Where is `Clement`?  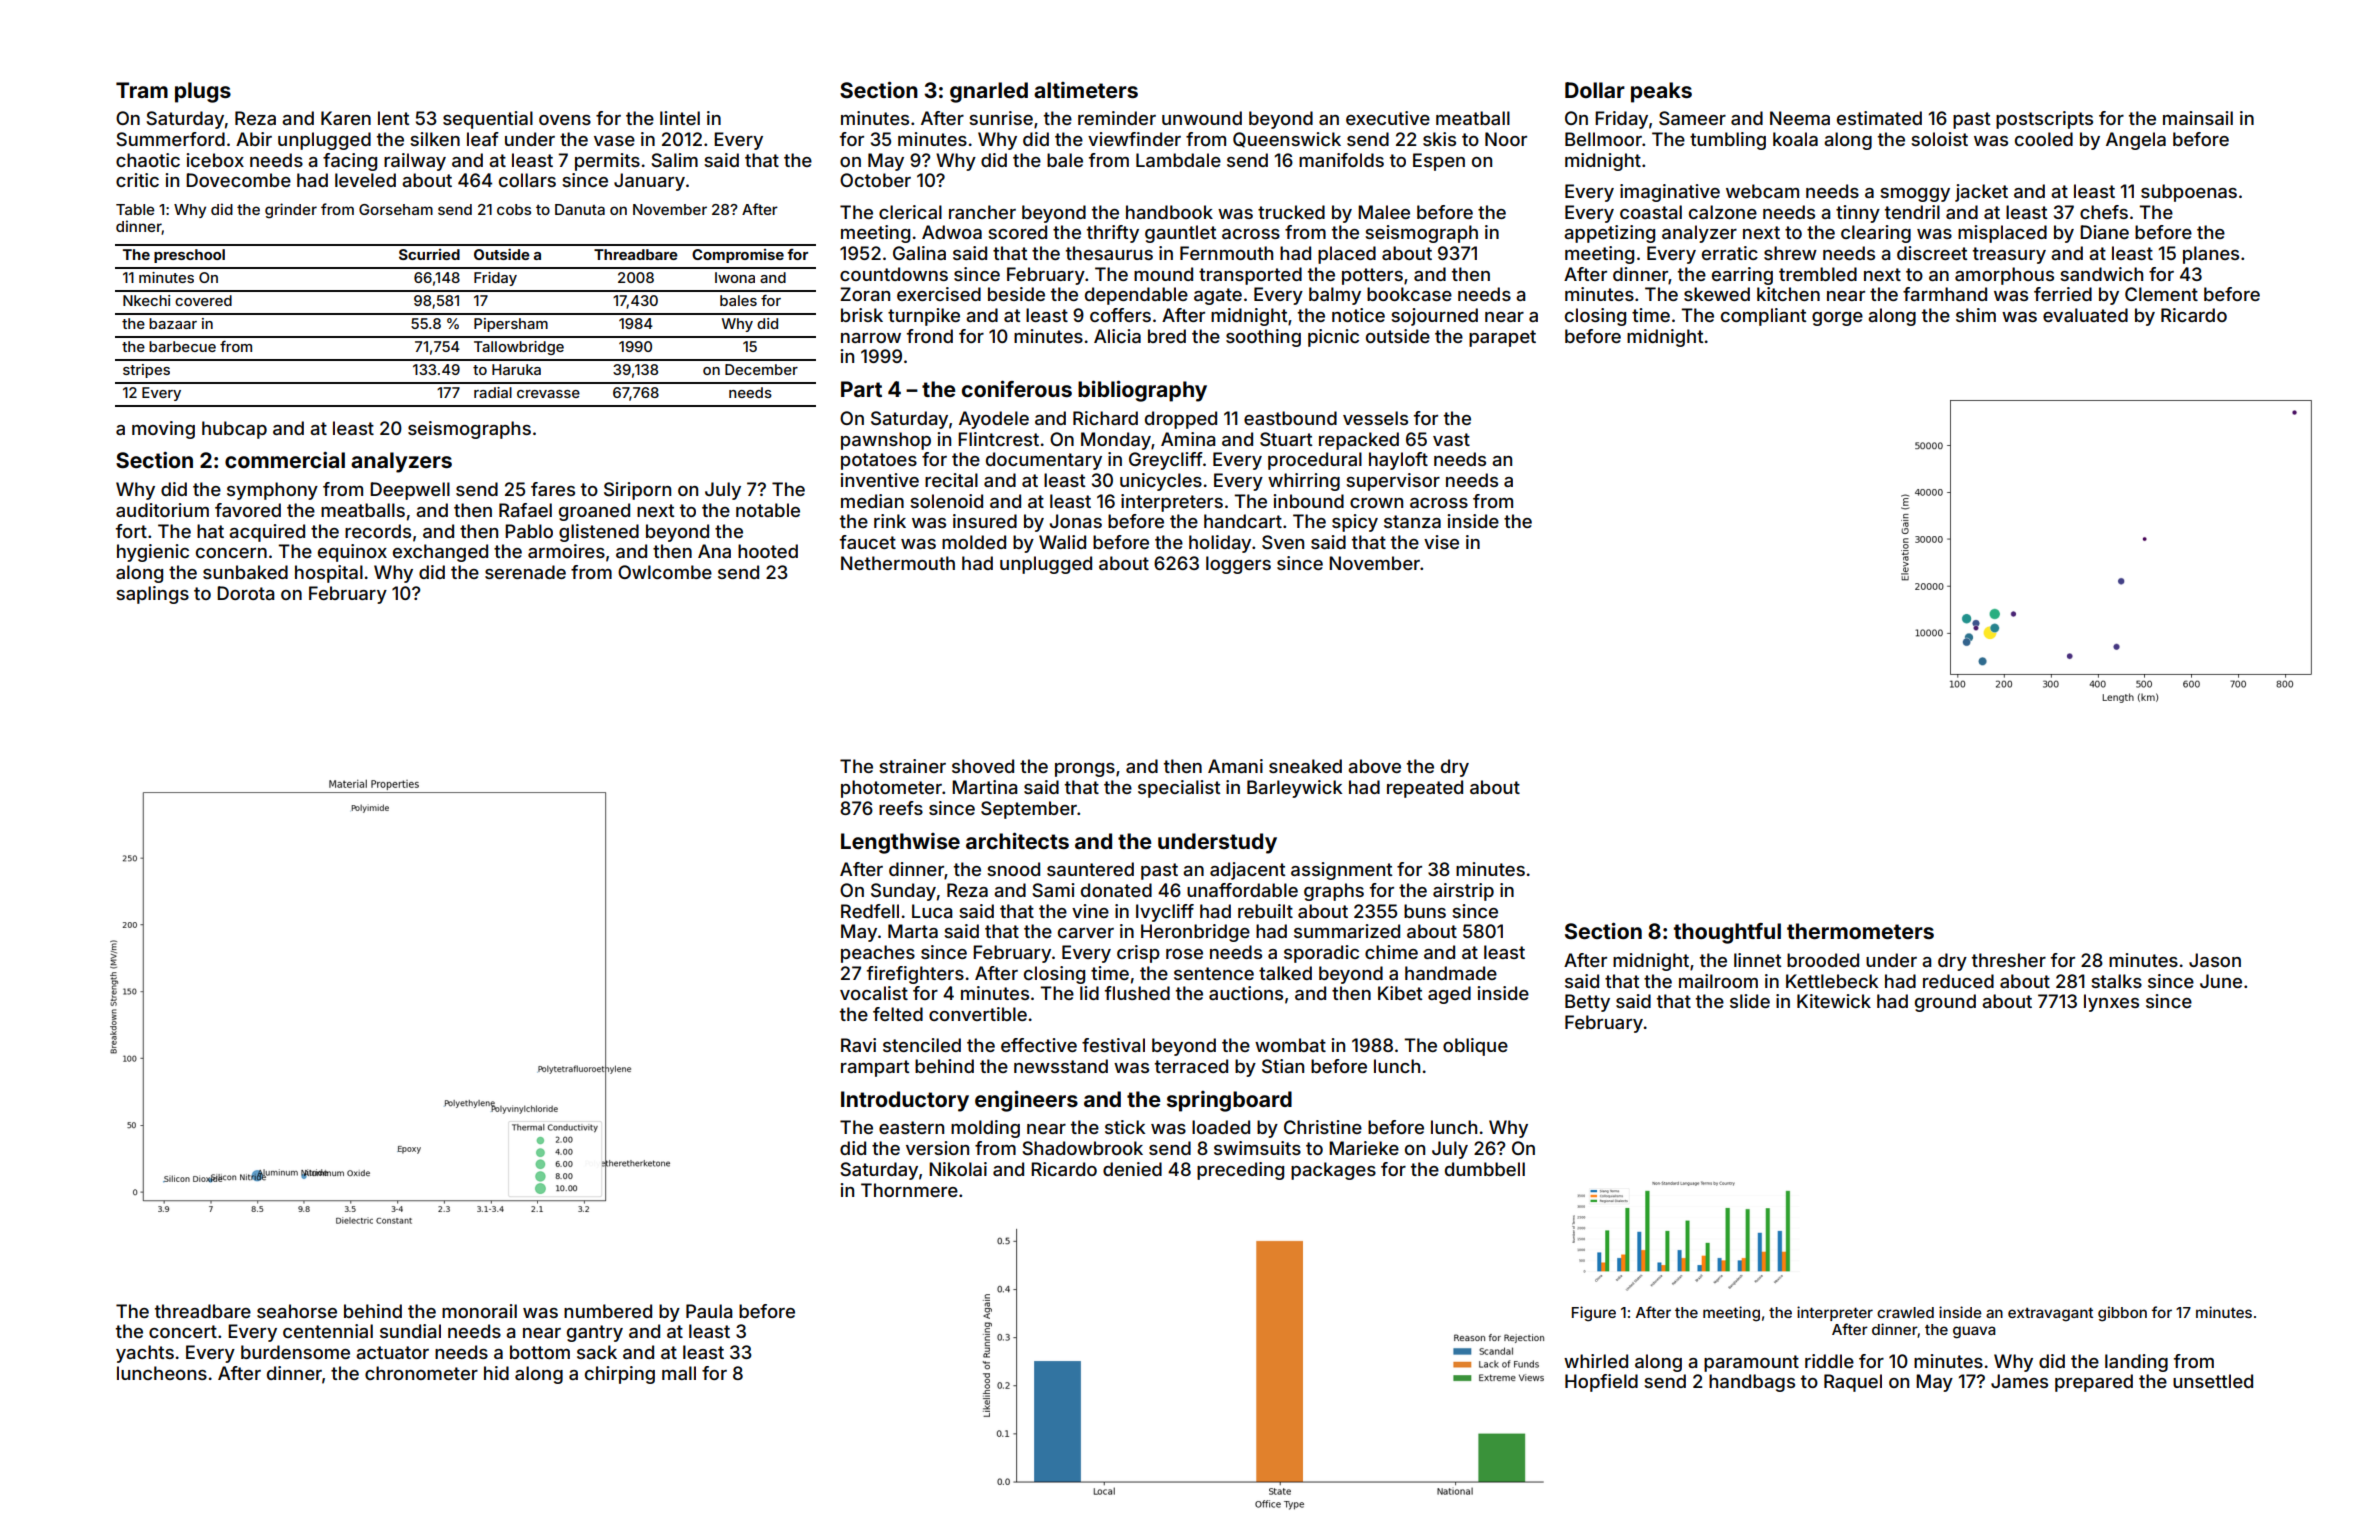 Clement is located at coordinates (2161, 294).
